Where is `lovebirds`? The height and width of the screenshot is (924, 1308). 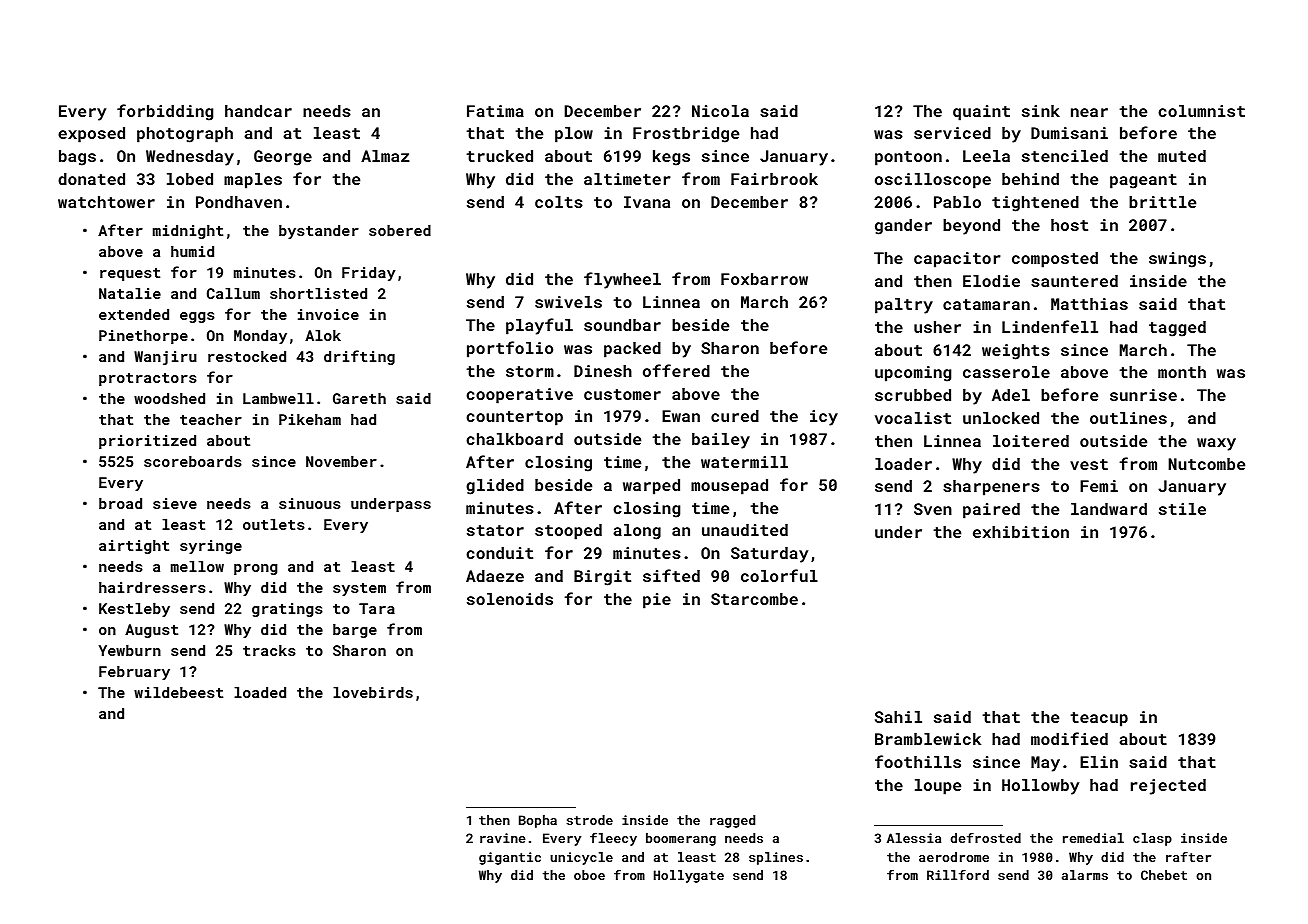
lovebirds is located at coordinates (373, 692).
